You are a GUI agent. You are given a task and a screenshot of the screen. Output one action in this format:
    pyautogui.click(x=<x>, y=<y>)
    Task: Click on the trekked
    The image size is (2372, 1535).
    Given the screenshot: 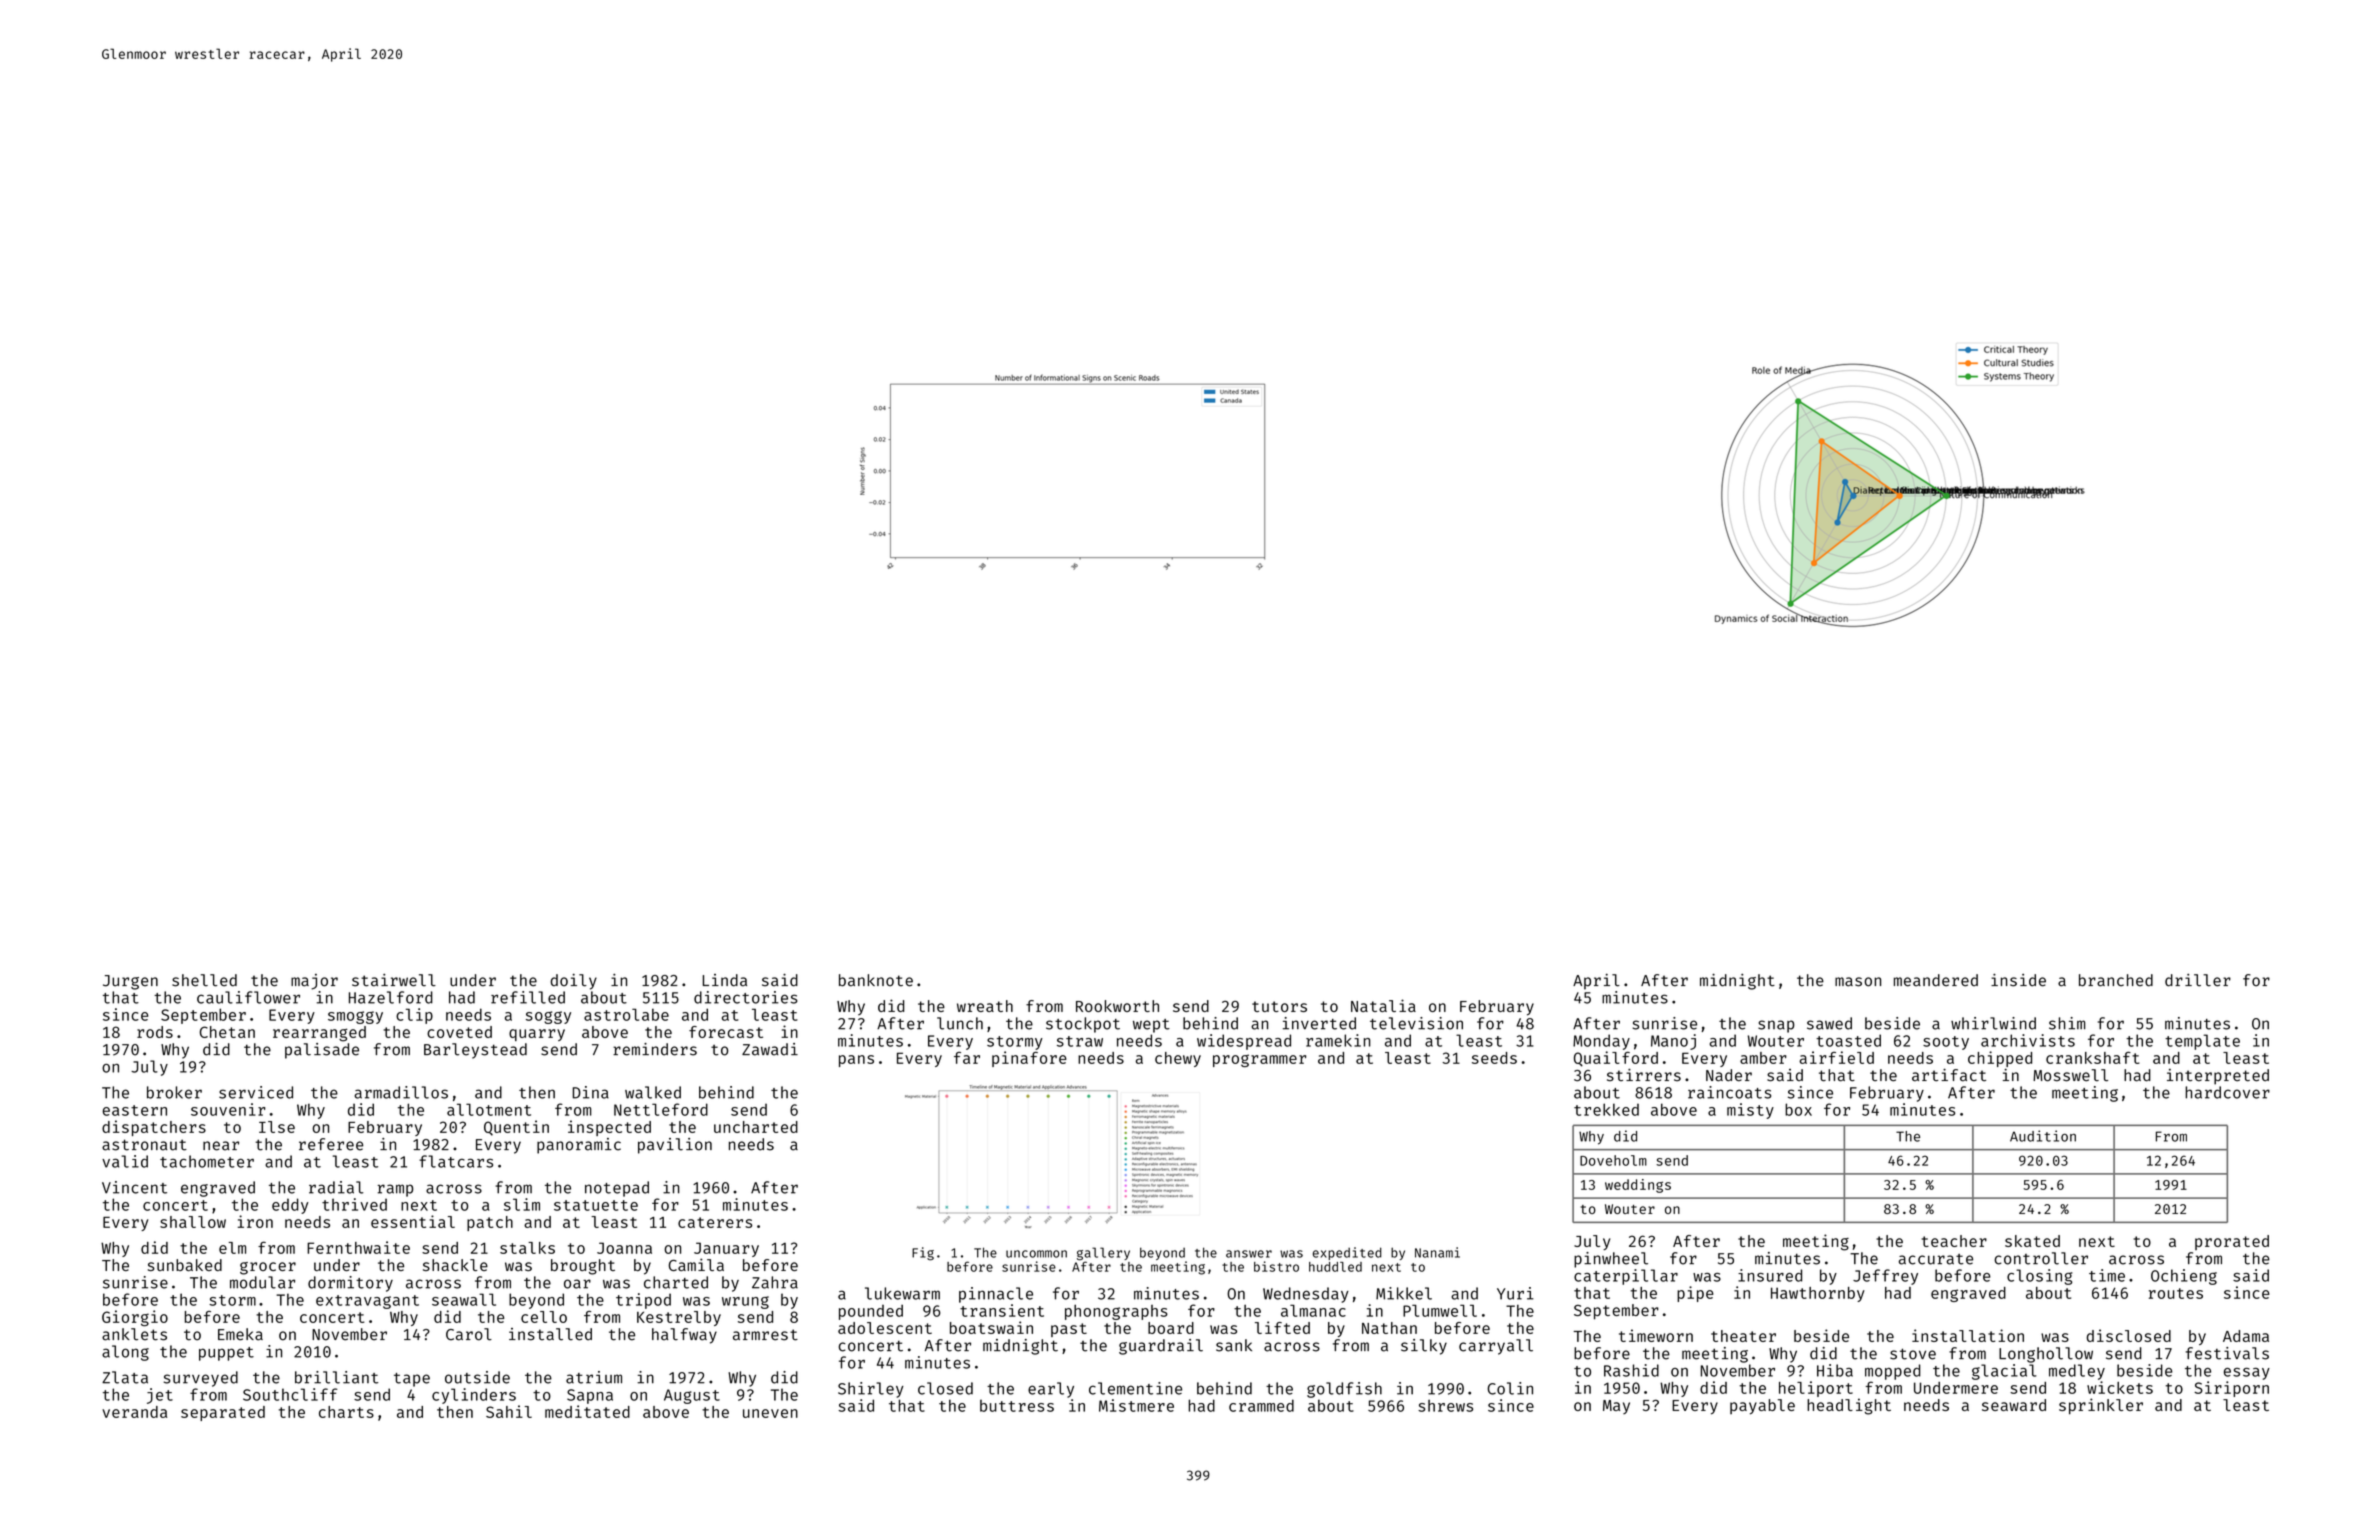 What is the action you would take?
    pyautogui.click(x=1606, y=1109)
